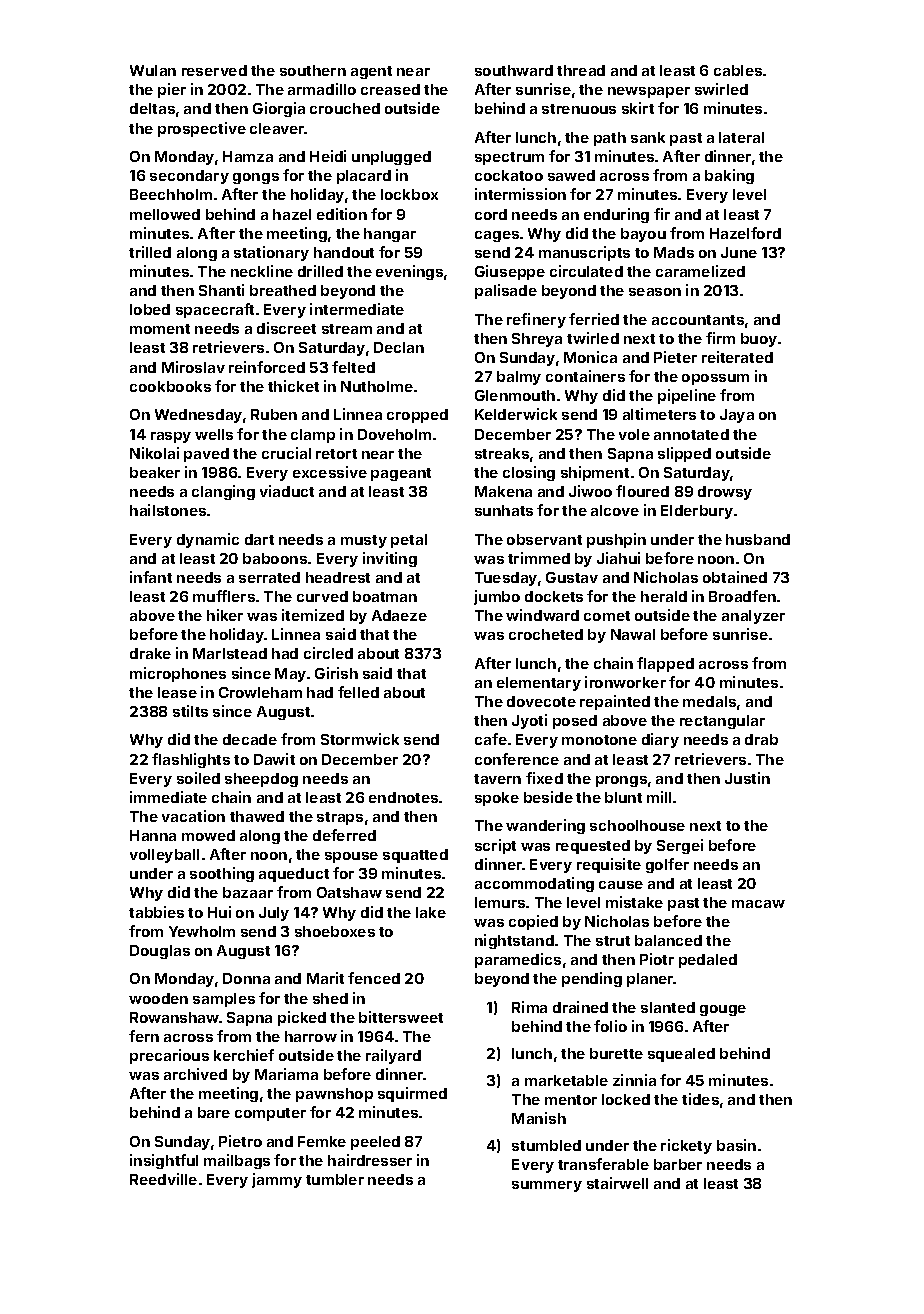 This document has height=1314, width=924. What do you see at coordinates (262, 271) in the document?
I see `neckline` at bounding box center [262, 271].
